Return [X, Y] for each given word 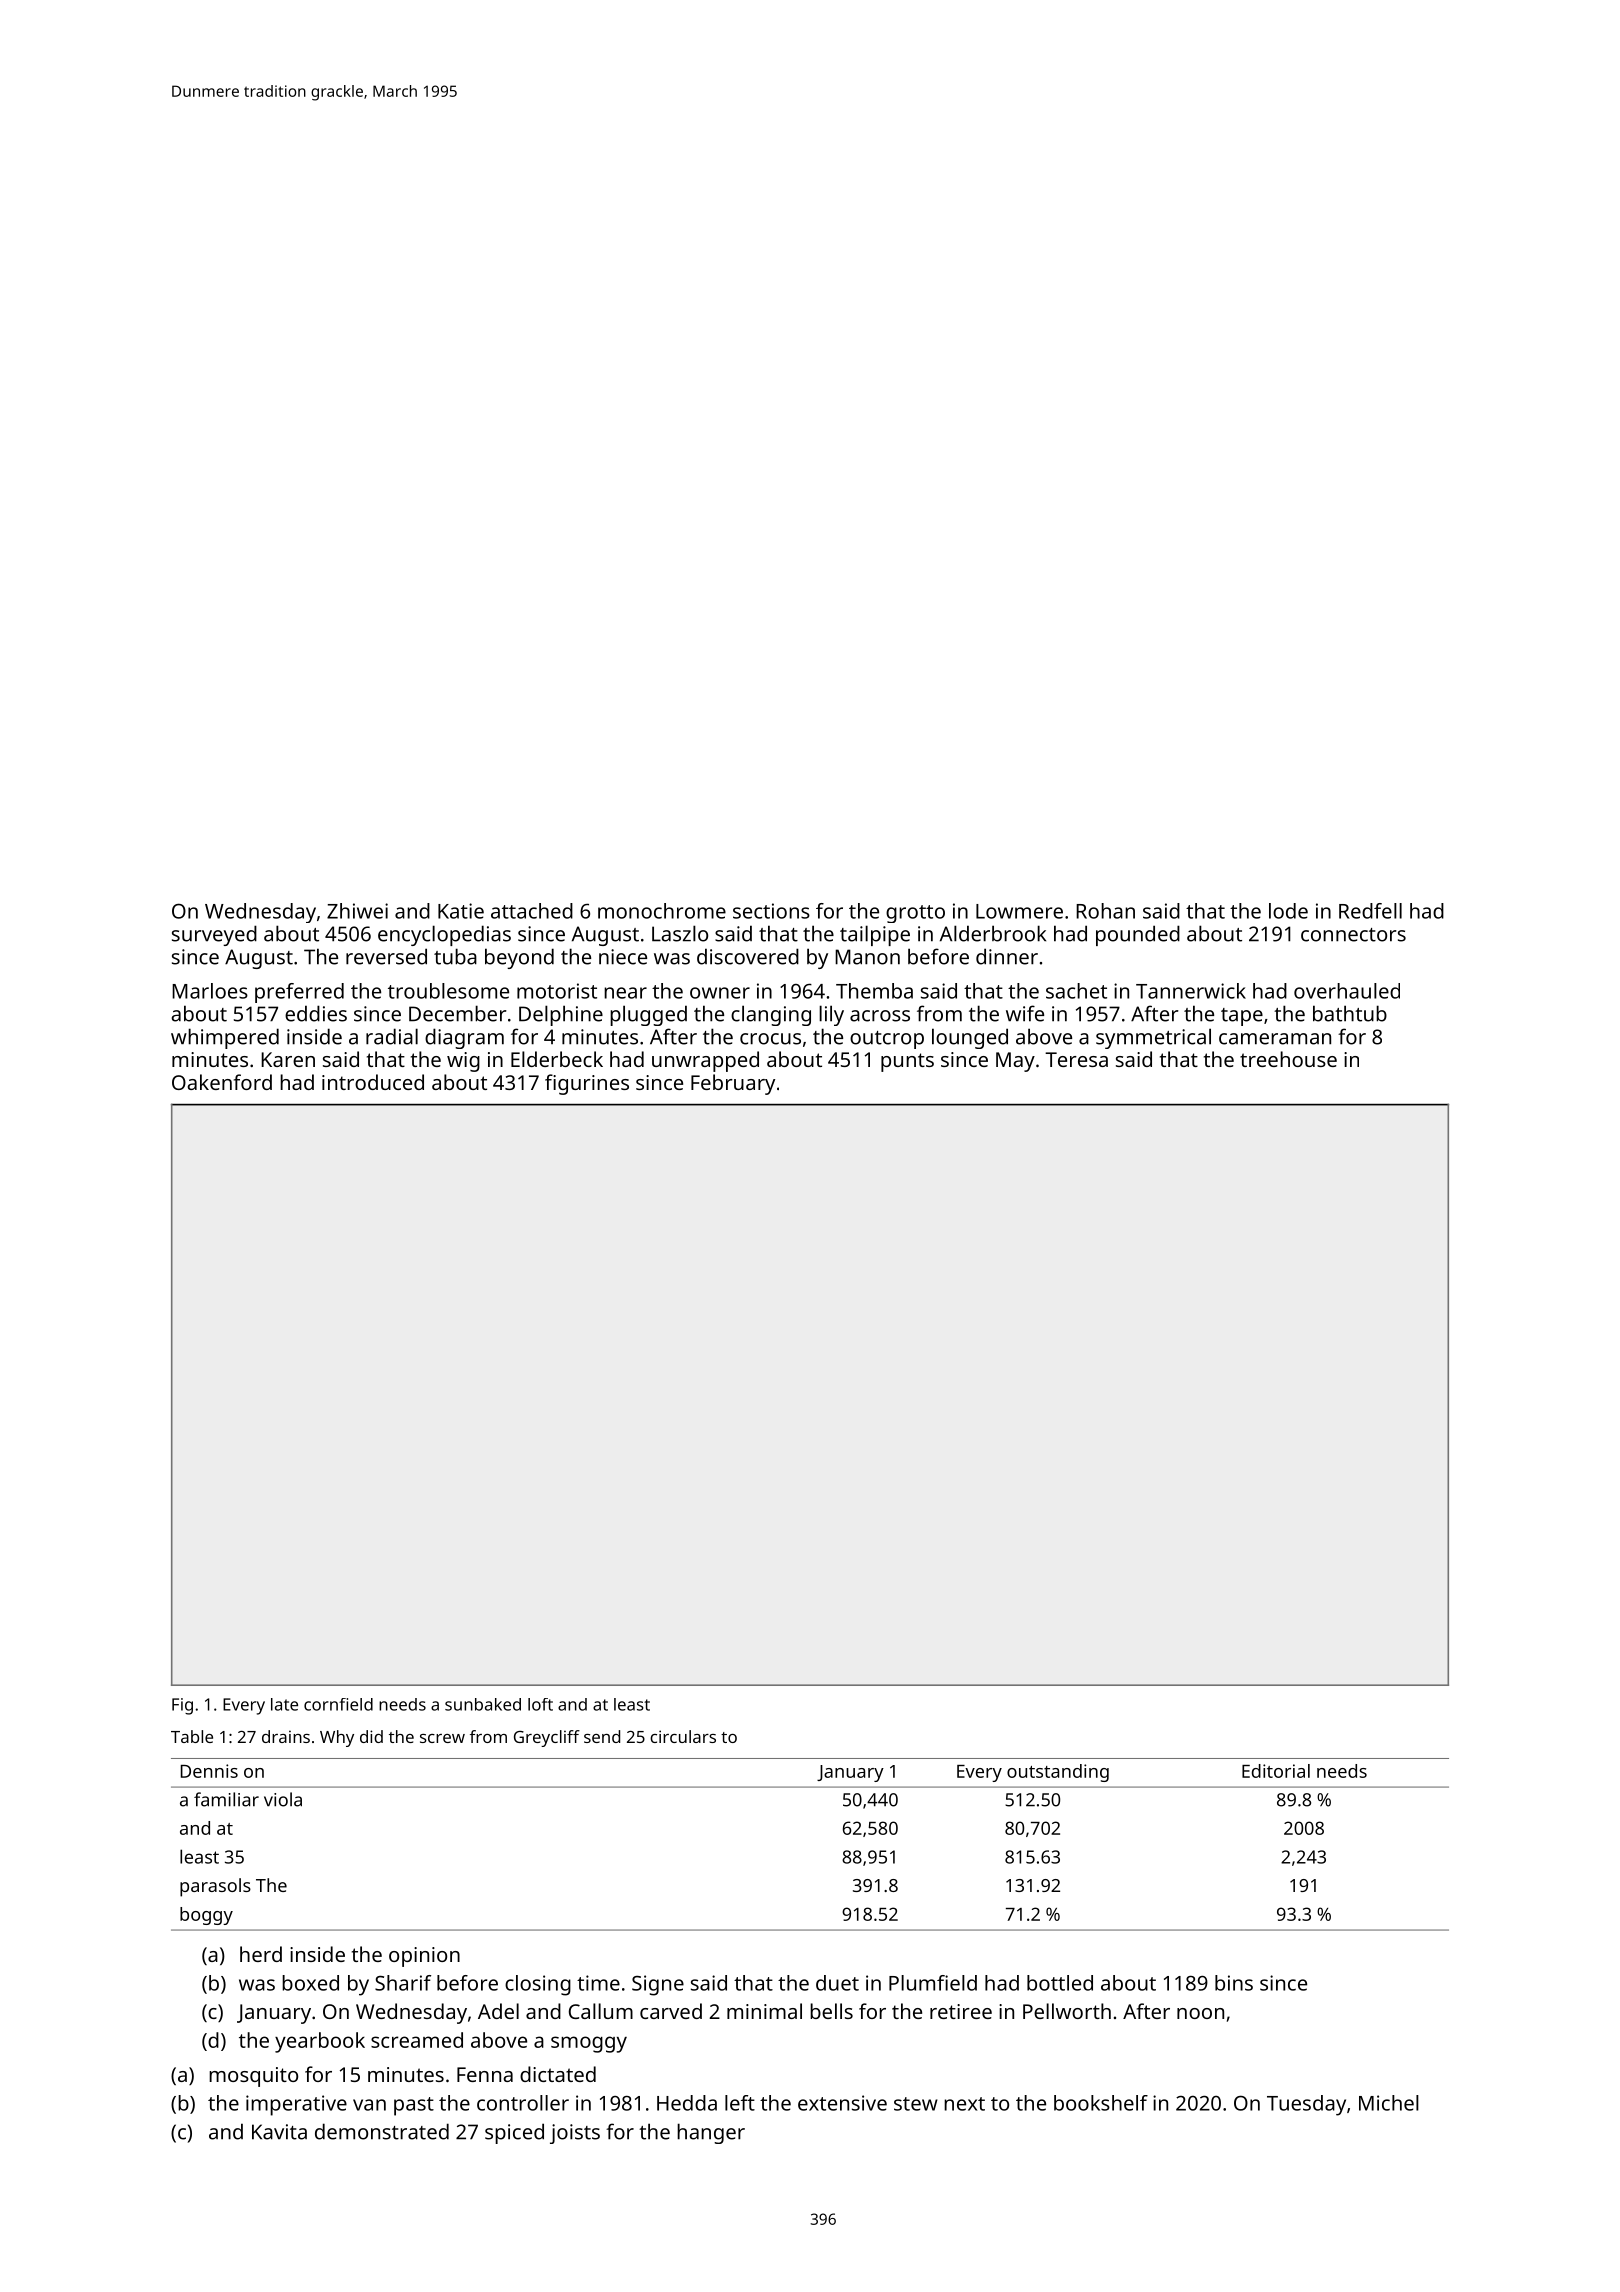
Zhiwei [357, 911]
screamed [417, 2040]
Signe [658, 1985]
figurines [587, 1084]
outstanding [1058, 1773]
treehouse [1288, 1059]
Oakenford [222, 1082]
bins [1234, 1983]
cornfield [338, 1704]
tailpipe [875, 935]
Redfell [1370, 911]
